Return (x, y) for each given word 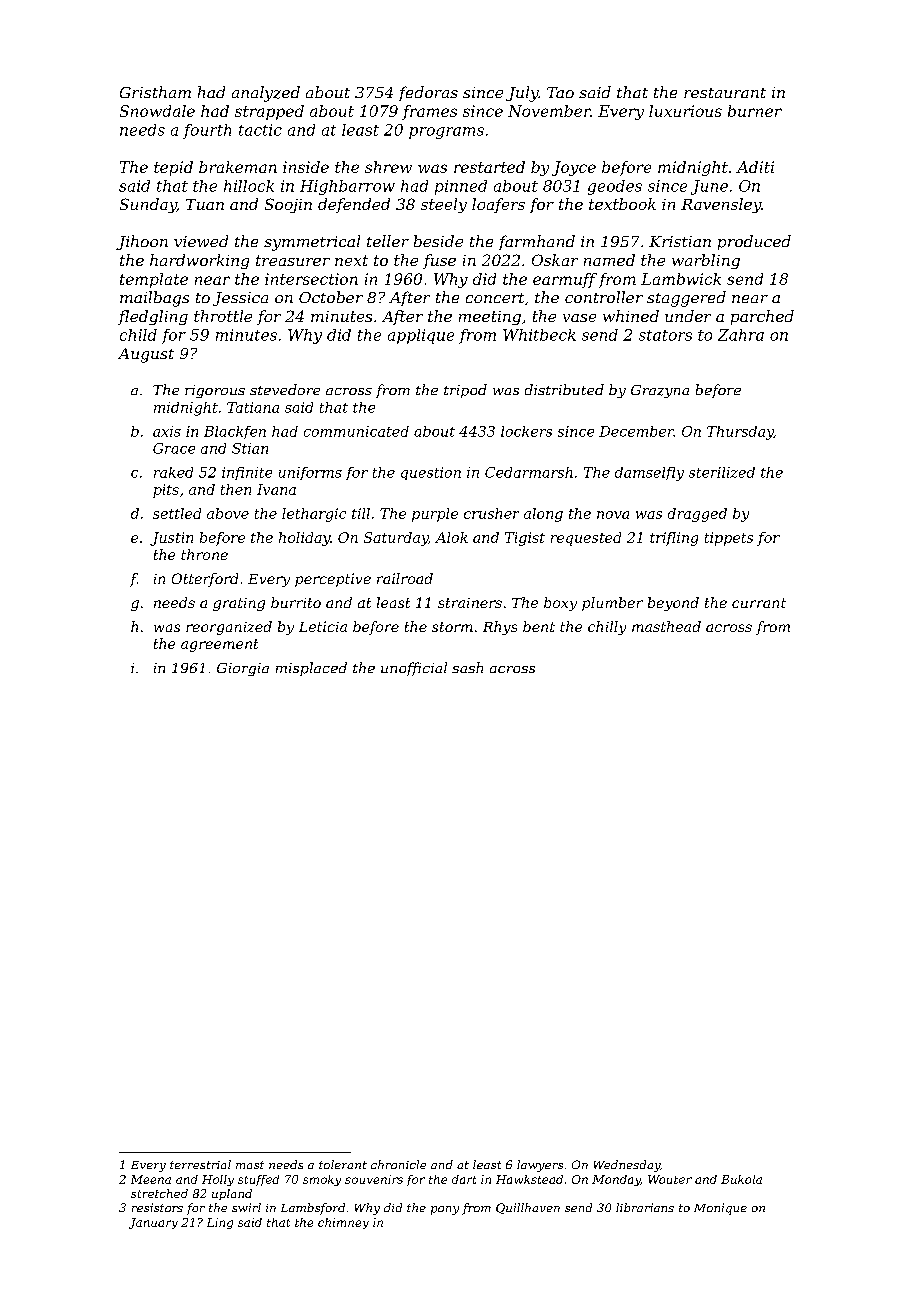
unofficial (414, 669)
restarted (489, 167)
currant (759, 603)
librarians (645, 1207)
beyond (673, 604)
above (228, 513)
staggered (686, 299)
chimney (343, 1223)
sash (467, 667)
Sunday (148, 205)
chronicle (398, 1164)
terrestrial (200, 1164)
